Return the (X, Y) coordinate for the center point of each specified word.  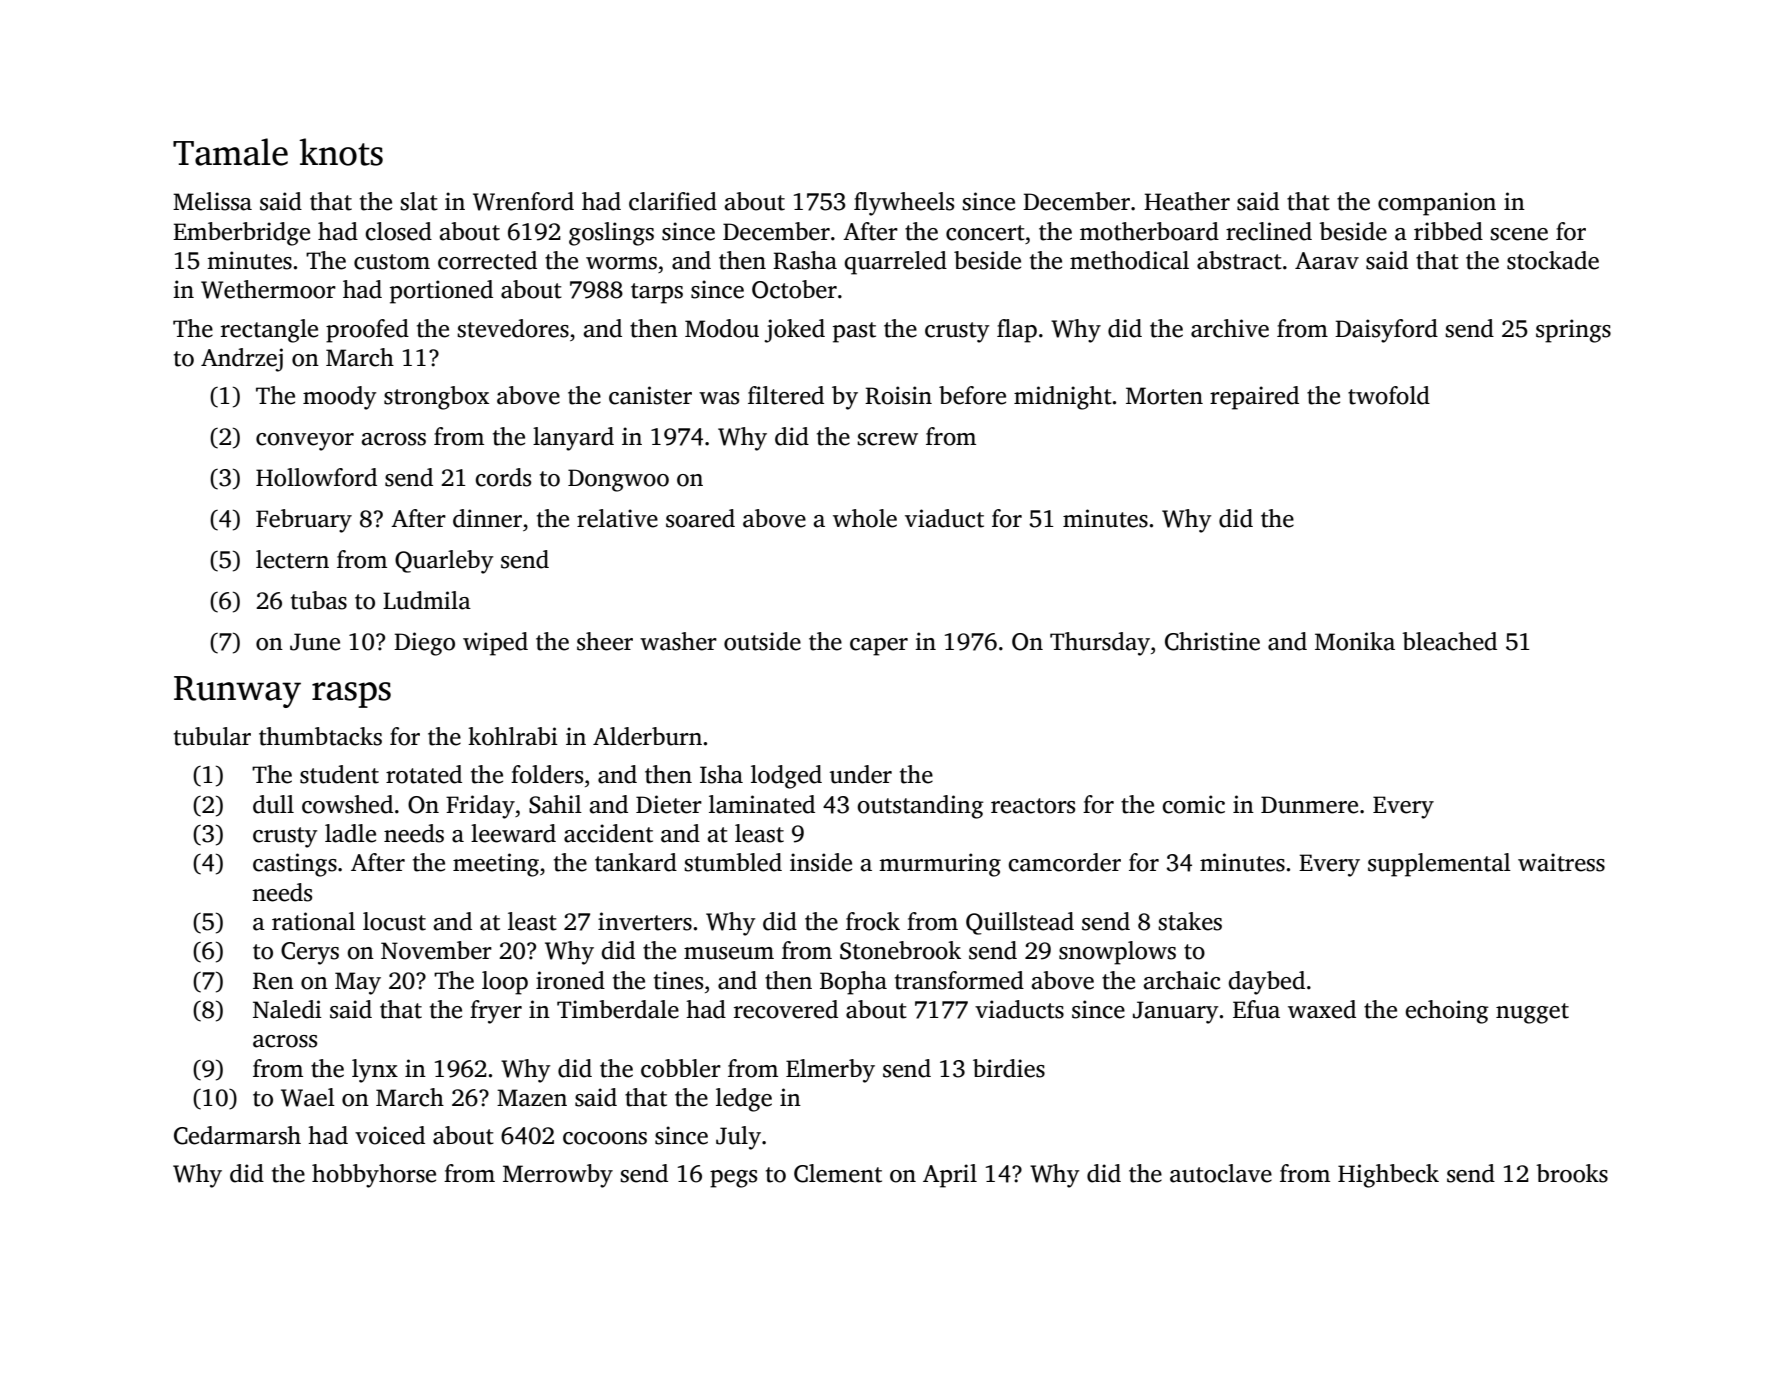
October (794, 289)
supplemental (1439, 865)
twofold (1389, 395)
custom (392, 262)
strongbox (436, 398)
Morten (1164, 396)
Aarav (1327, 261)
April (950, 1176)
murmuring (940, 865)
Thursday (1100, 644)
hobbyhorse (374, 1176)
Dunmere (1309, 805)
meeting (496, 865)
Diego (424, 644)
